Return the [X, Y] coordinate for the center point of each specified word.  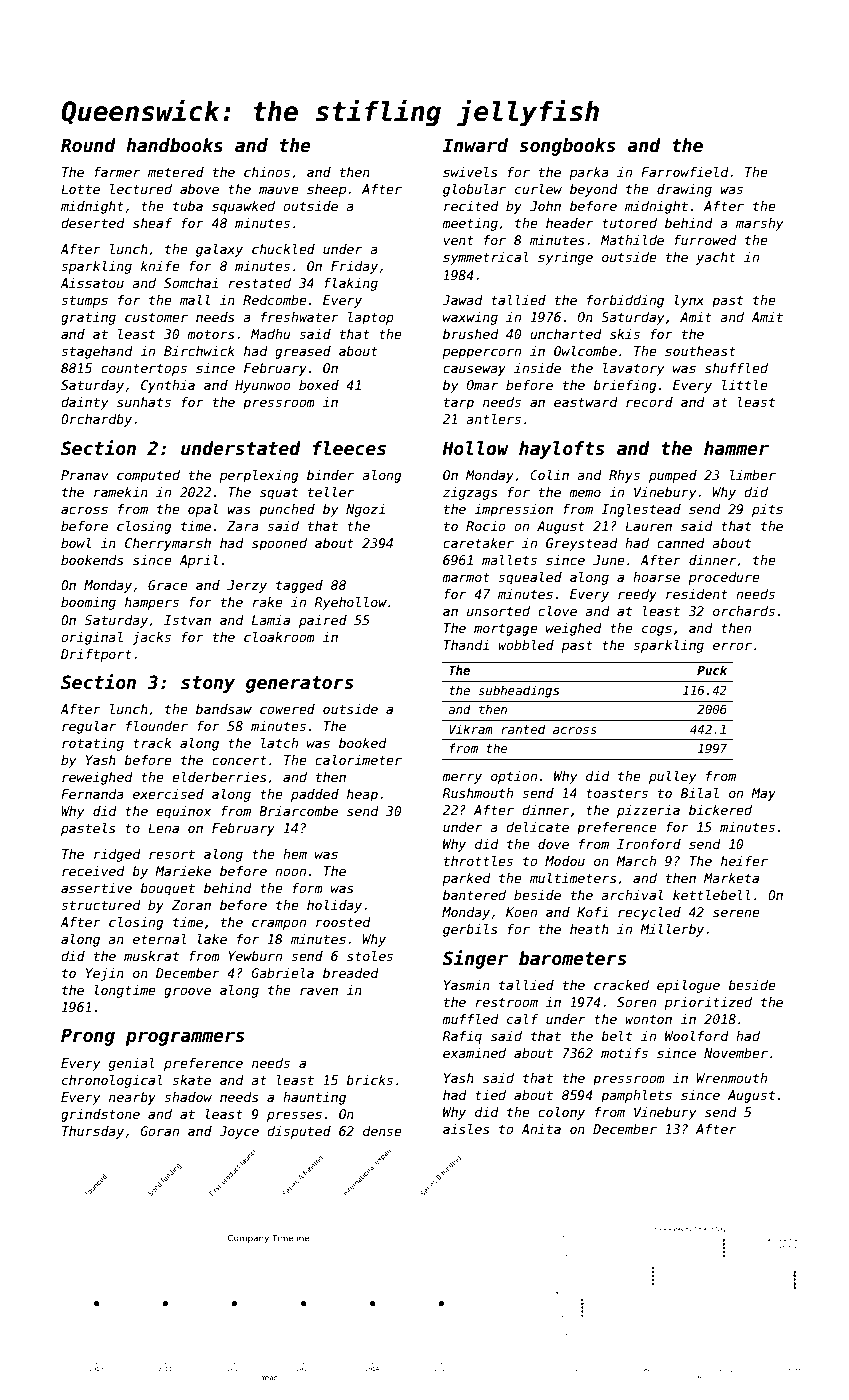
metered [176, 172]
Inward [475, 145]
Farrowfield [685, 172]
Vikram [471, 729]
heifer [744, 861]
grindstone [100, 1115]
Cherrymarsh [168, 544]
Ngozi [365, 510]
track [152, 743]
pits [767, 510]
